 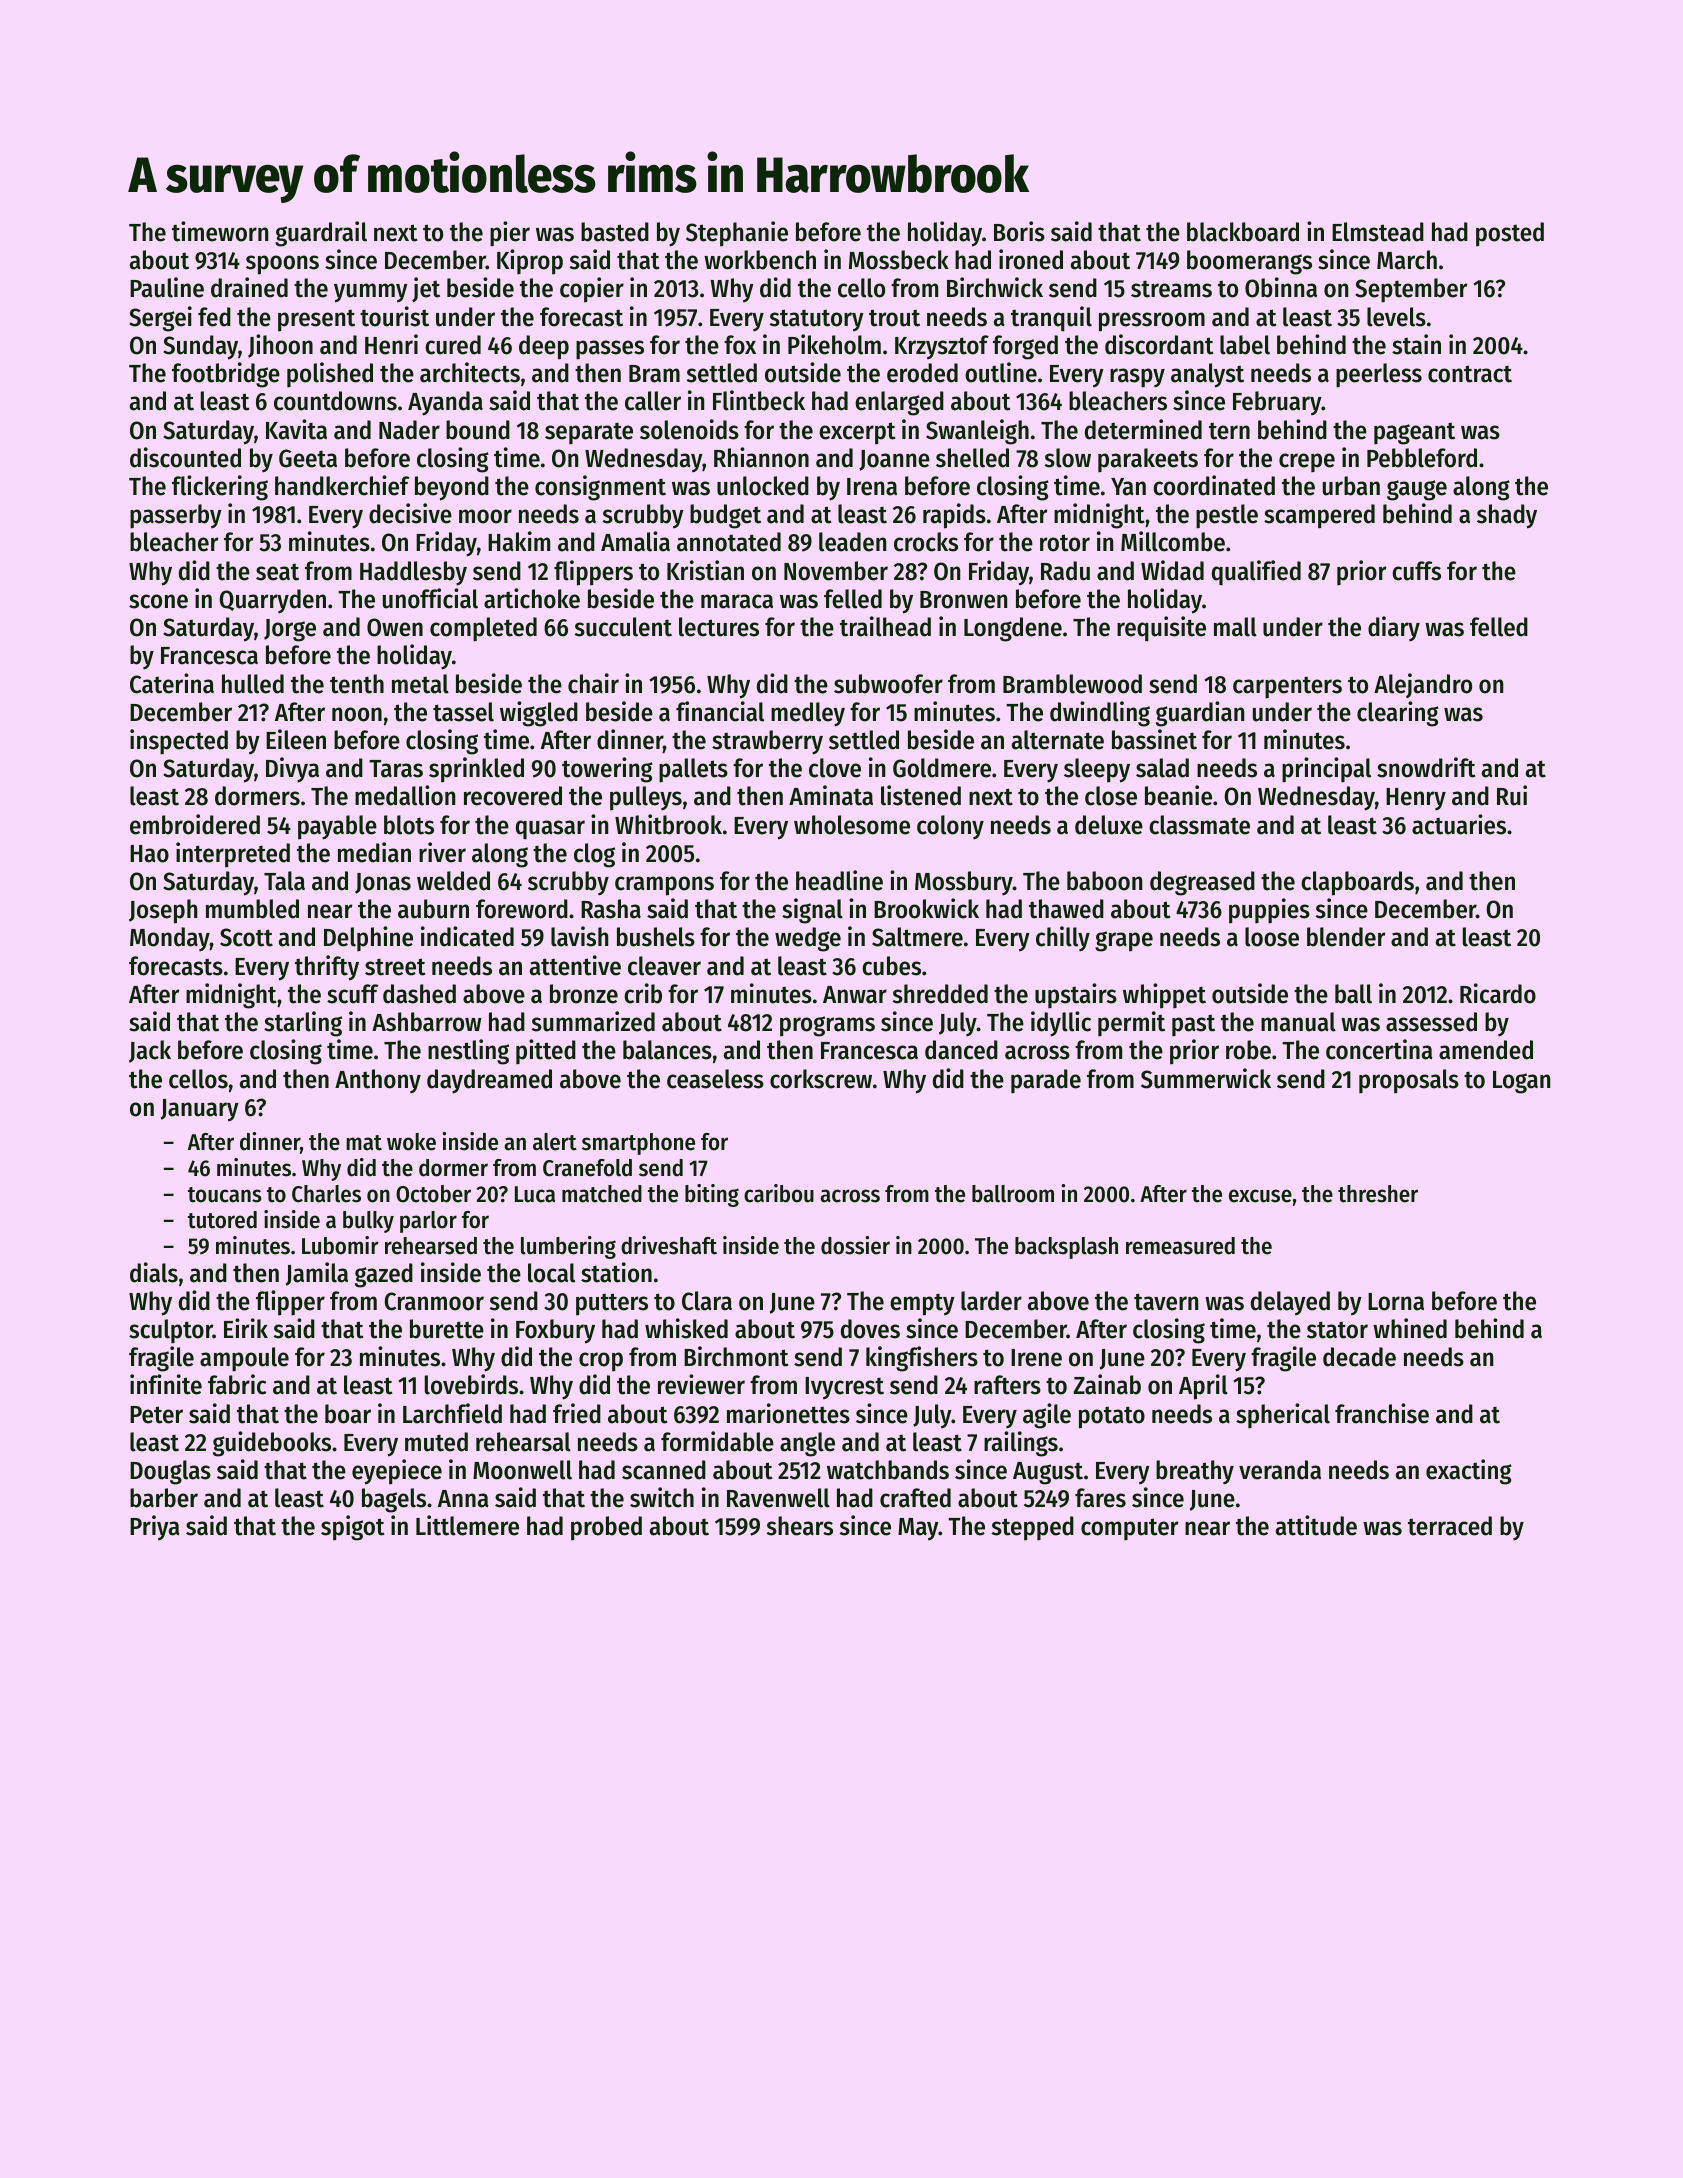 What do you see at coordinates (1019, 231) in the screenshot?
I see `Boris` at bounding box center [1019, 231].
